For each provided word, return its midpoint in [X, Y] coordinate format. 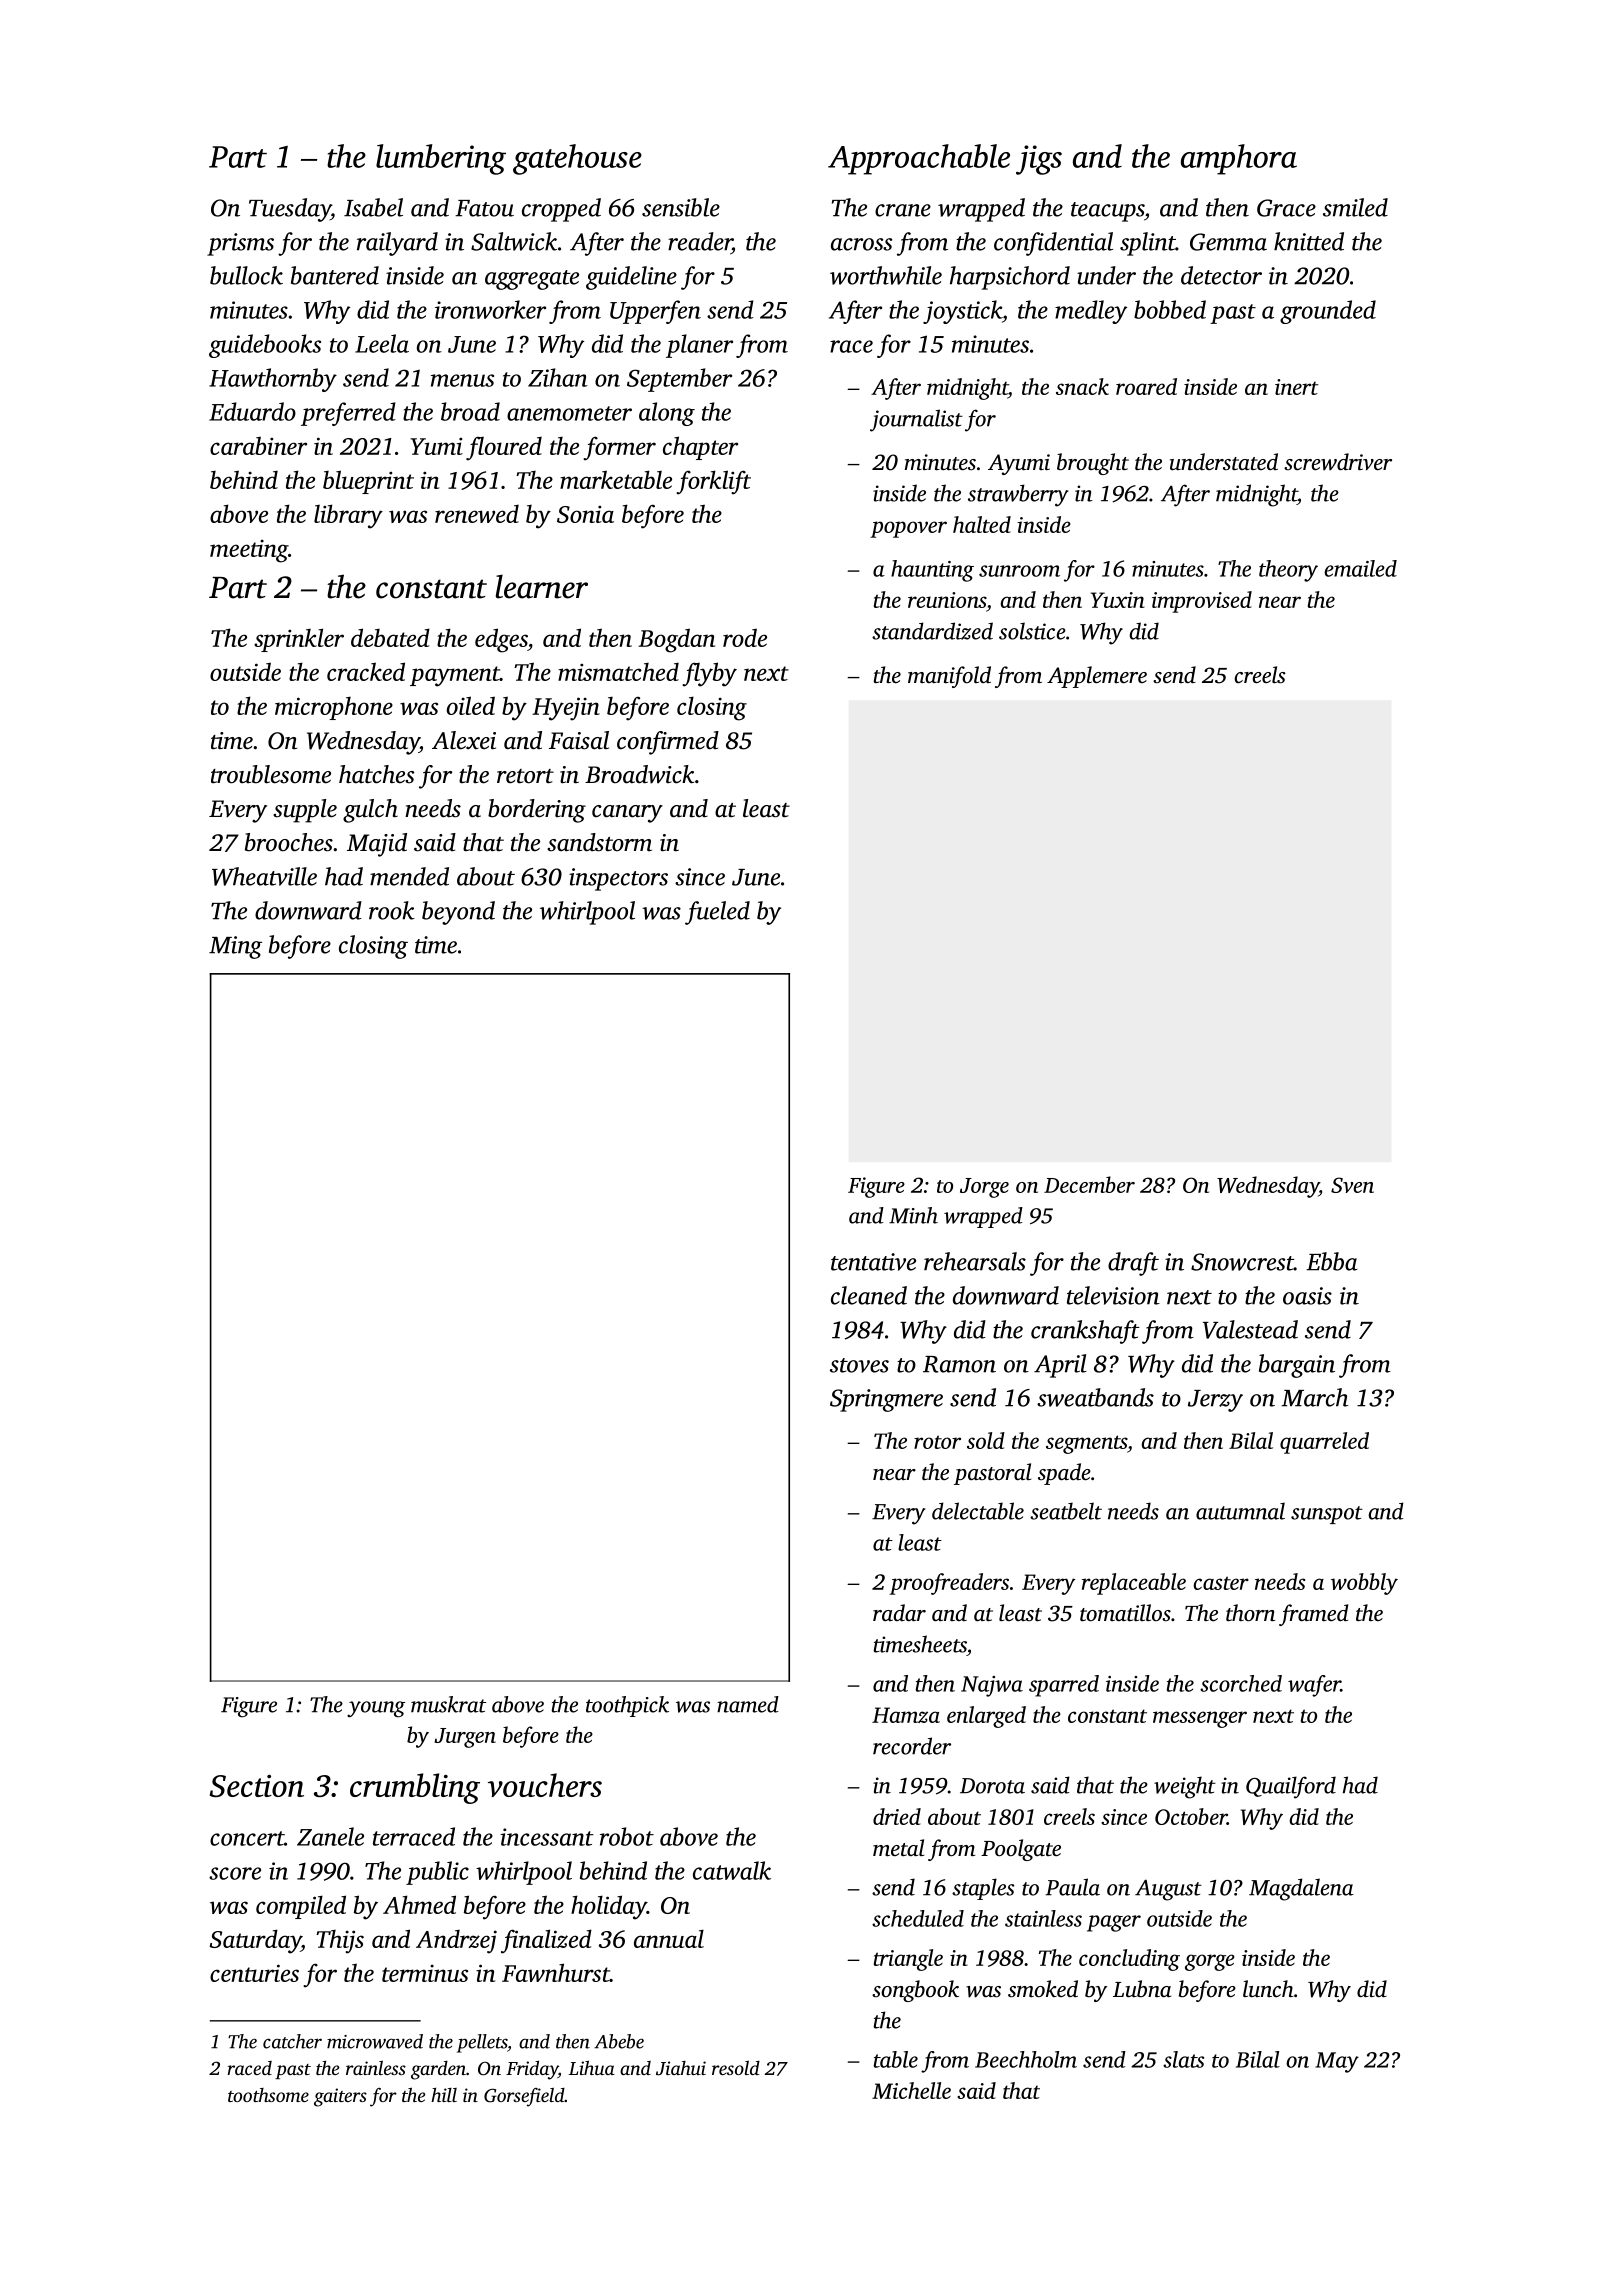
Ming [235, 947]
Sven [1352, 1185]
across [861, 244]
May [1337, 2062]
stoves [859, 1365]
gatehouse [577, 159]
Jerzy [1215, 1401]
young [376, 1709]
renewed [477, 514]
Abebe [619, 2041]
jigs [1039, 160]
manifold [949, 677]
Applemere [1097, 677]
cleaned [869, 1295]
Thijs [340, 1942]
